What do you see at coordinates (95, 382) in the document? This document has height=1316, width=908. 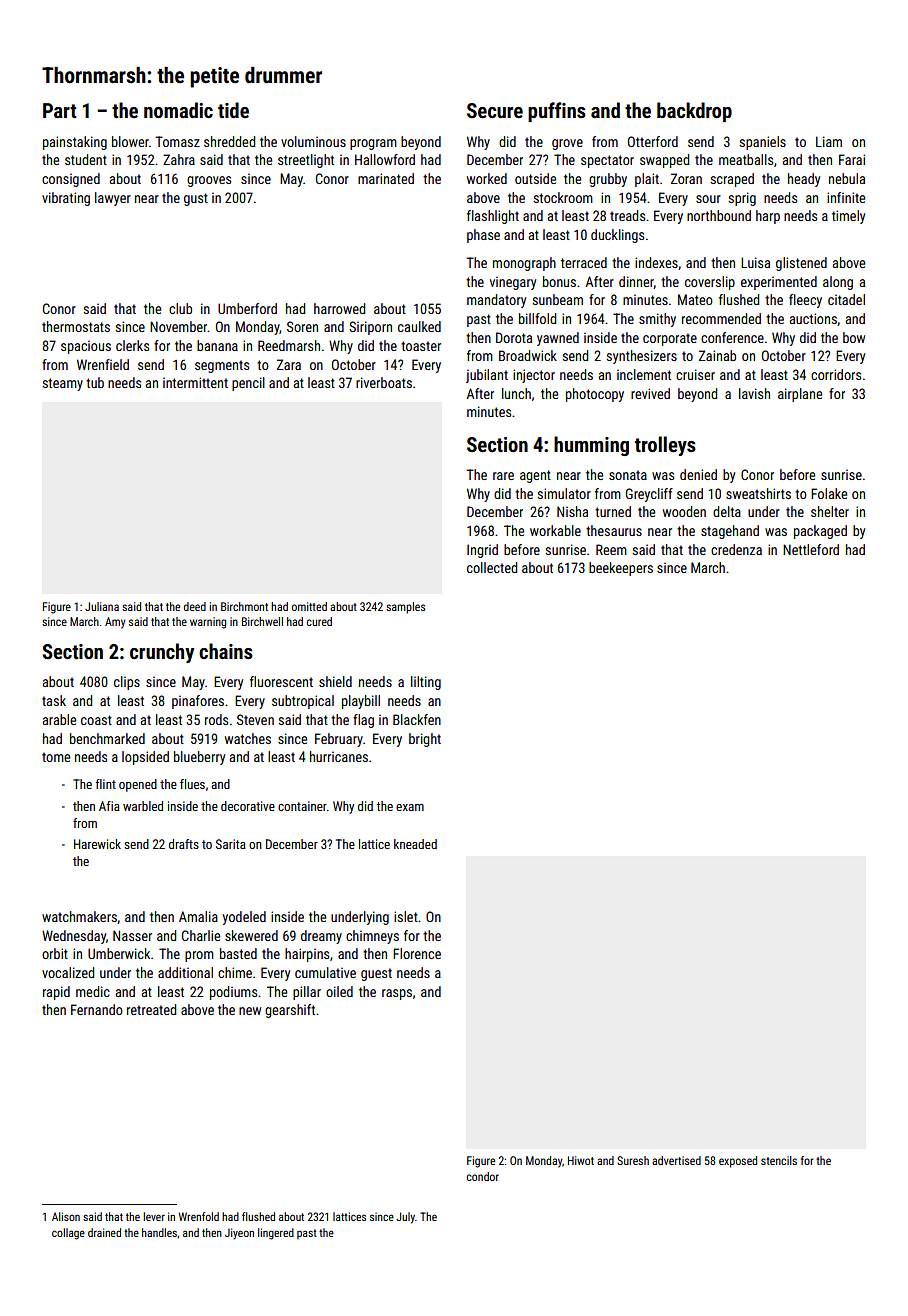 I see `tub` at bounding box center [95, 382].
